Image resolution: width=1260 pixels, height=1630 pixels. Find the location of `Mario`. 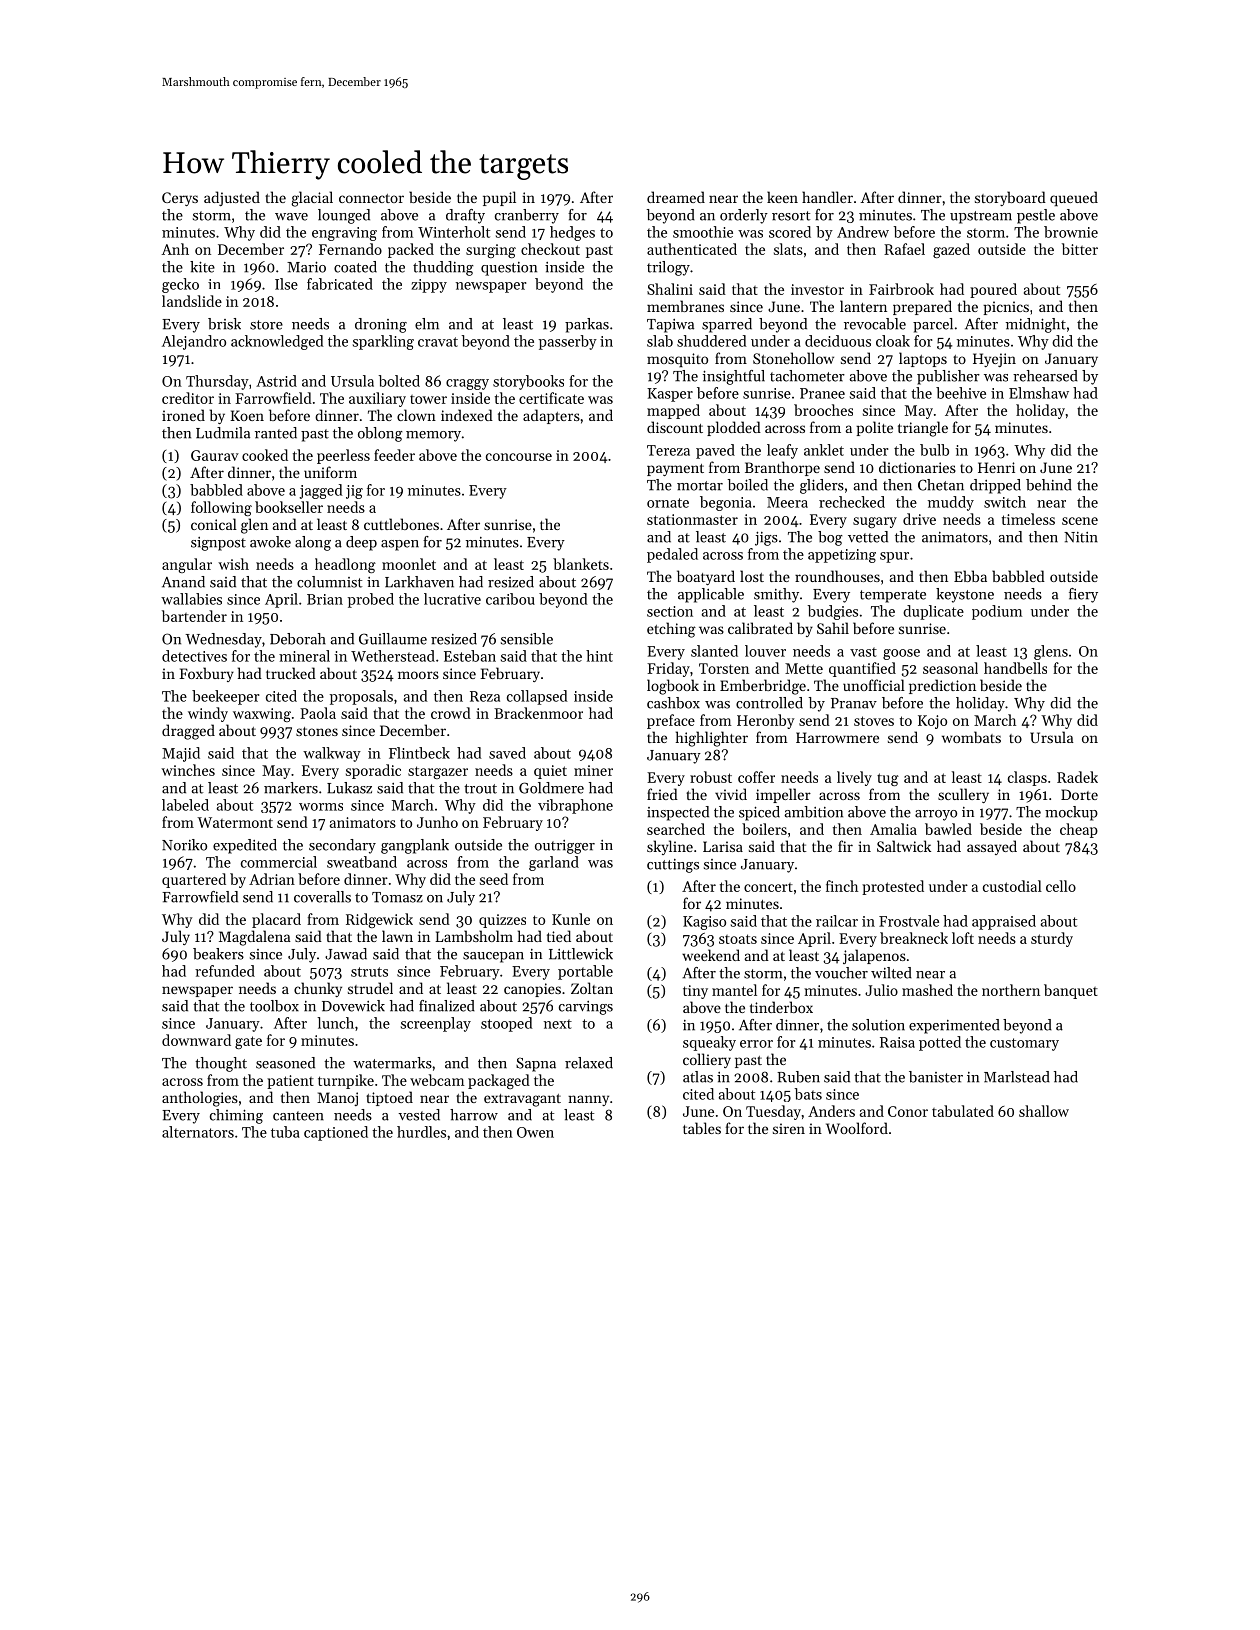

Mario is located at coordinates (306, 267).
